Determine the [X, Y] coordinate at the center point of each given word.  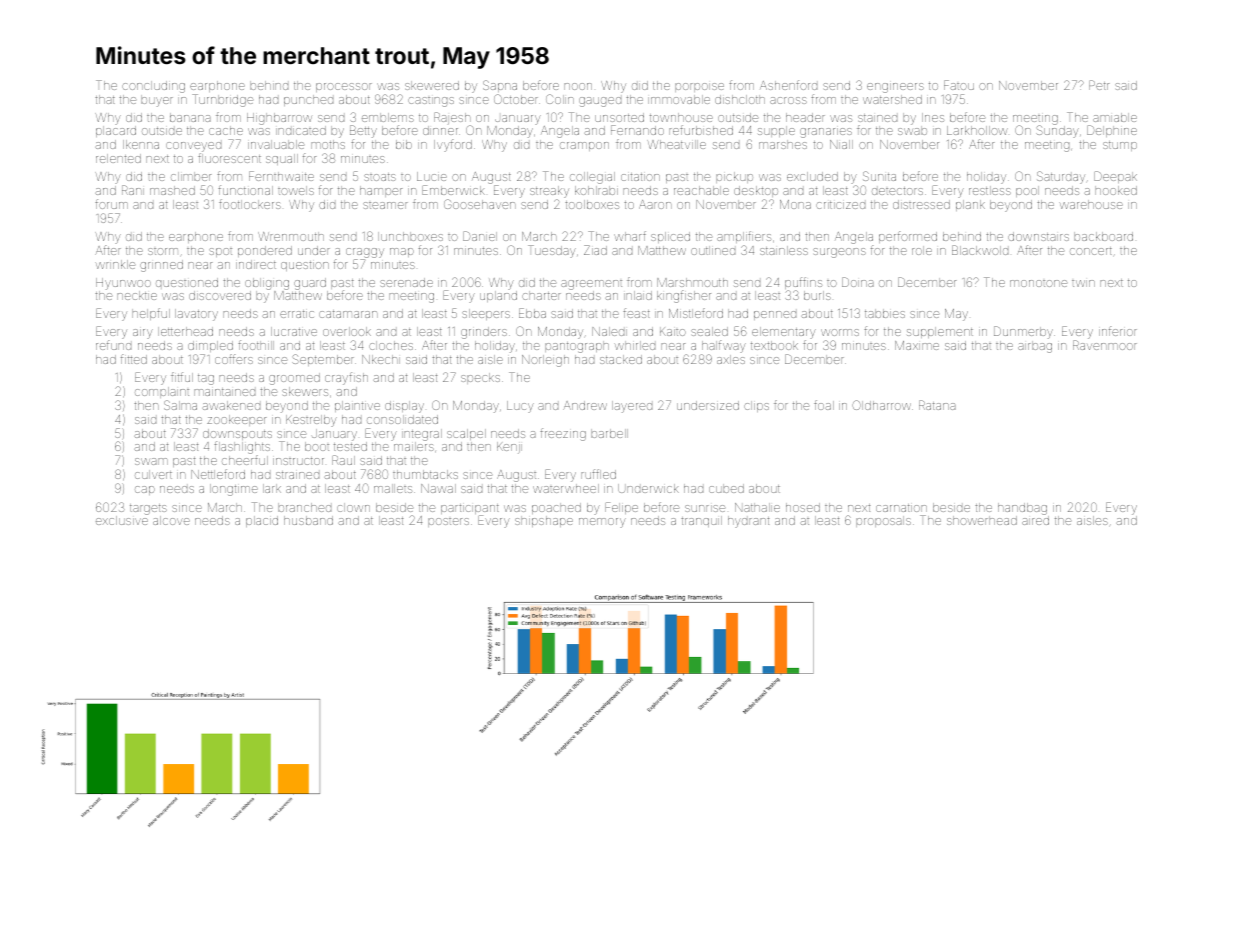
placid [262, 521]
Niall [841, 144]
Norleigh [545, 361]
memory [602, 523]
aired [1035, 520]
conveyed [193, 147]
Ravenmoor [1105, 345]
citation [640, 177]
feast [636, 313]
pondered [265, 251]
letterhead [185, 331]
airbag [1035, 347]
